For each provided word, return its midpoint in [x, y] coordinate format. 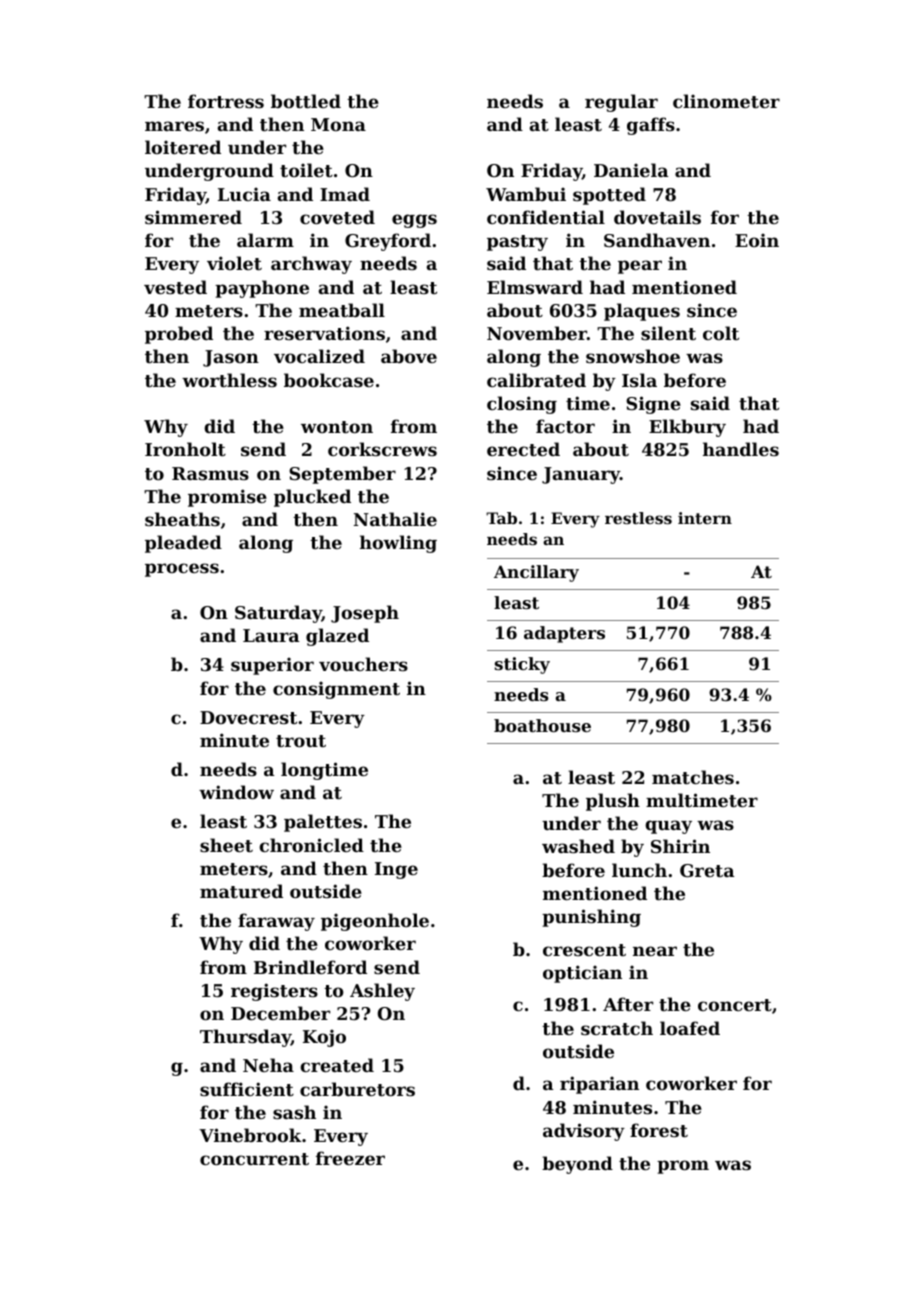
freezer [350, 1158]
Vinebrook [250, 1135]
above [409, 356]
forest [659, 1130]
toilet [306, 170]
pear [640, 267]
